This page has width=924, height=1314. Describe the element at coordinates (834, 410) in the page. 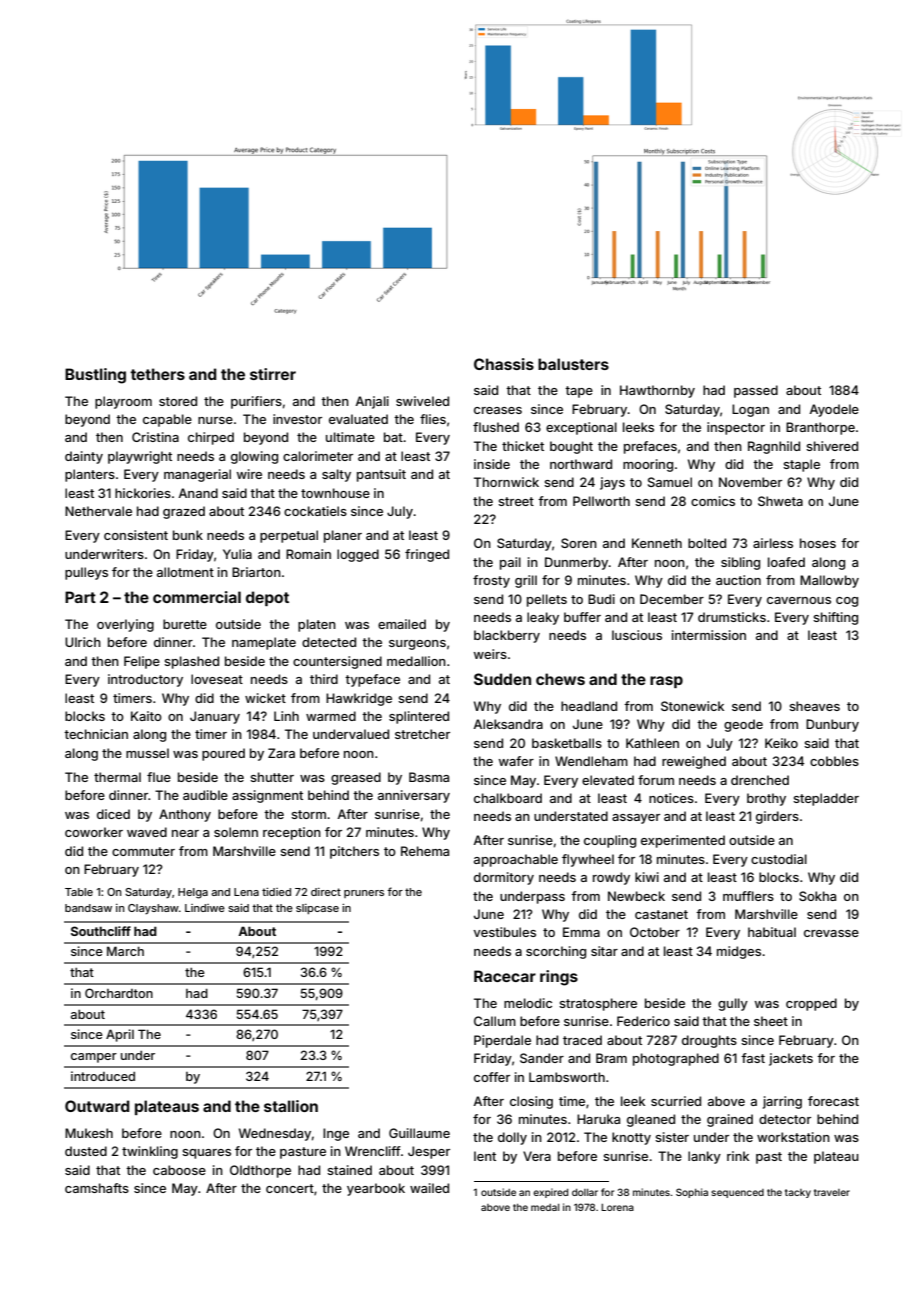

I see `Ayodele` at that location.
